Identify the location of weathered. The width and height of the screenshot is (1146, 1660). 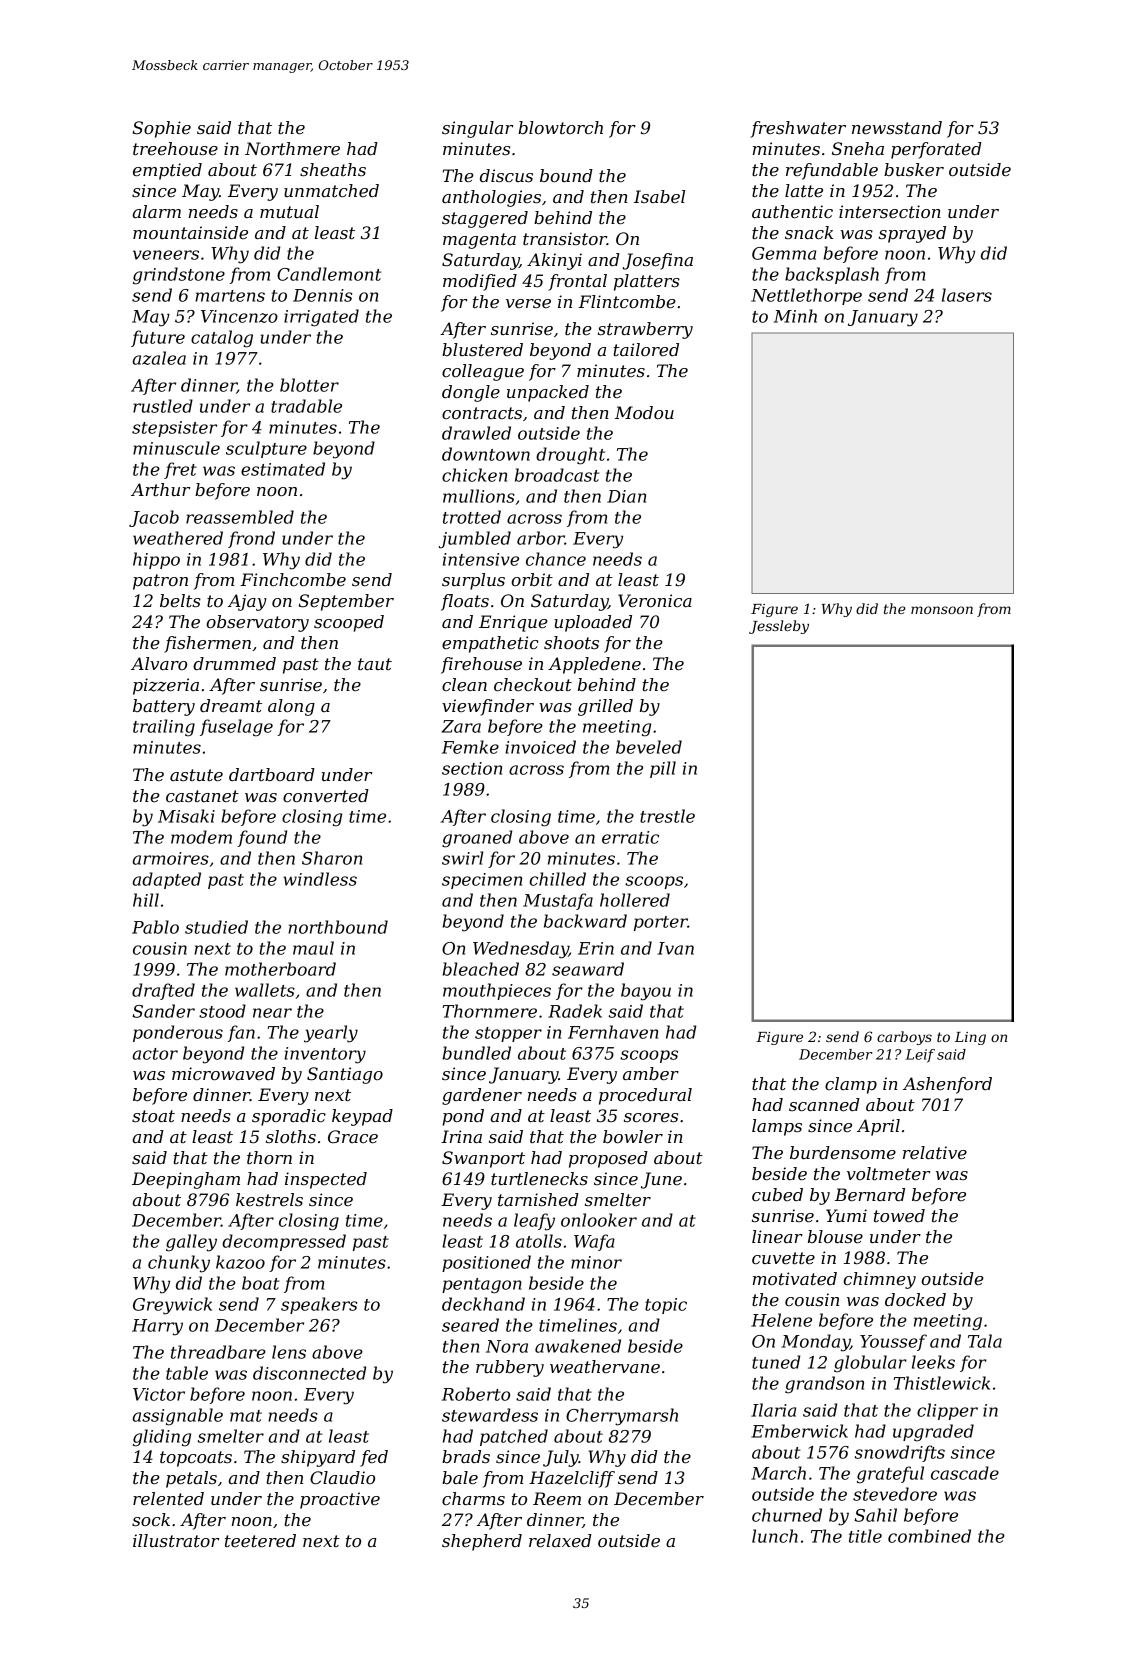
(178, 538).
